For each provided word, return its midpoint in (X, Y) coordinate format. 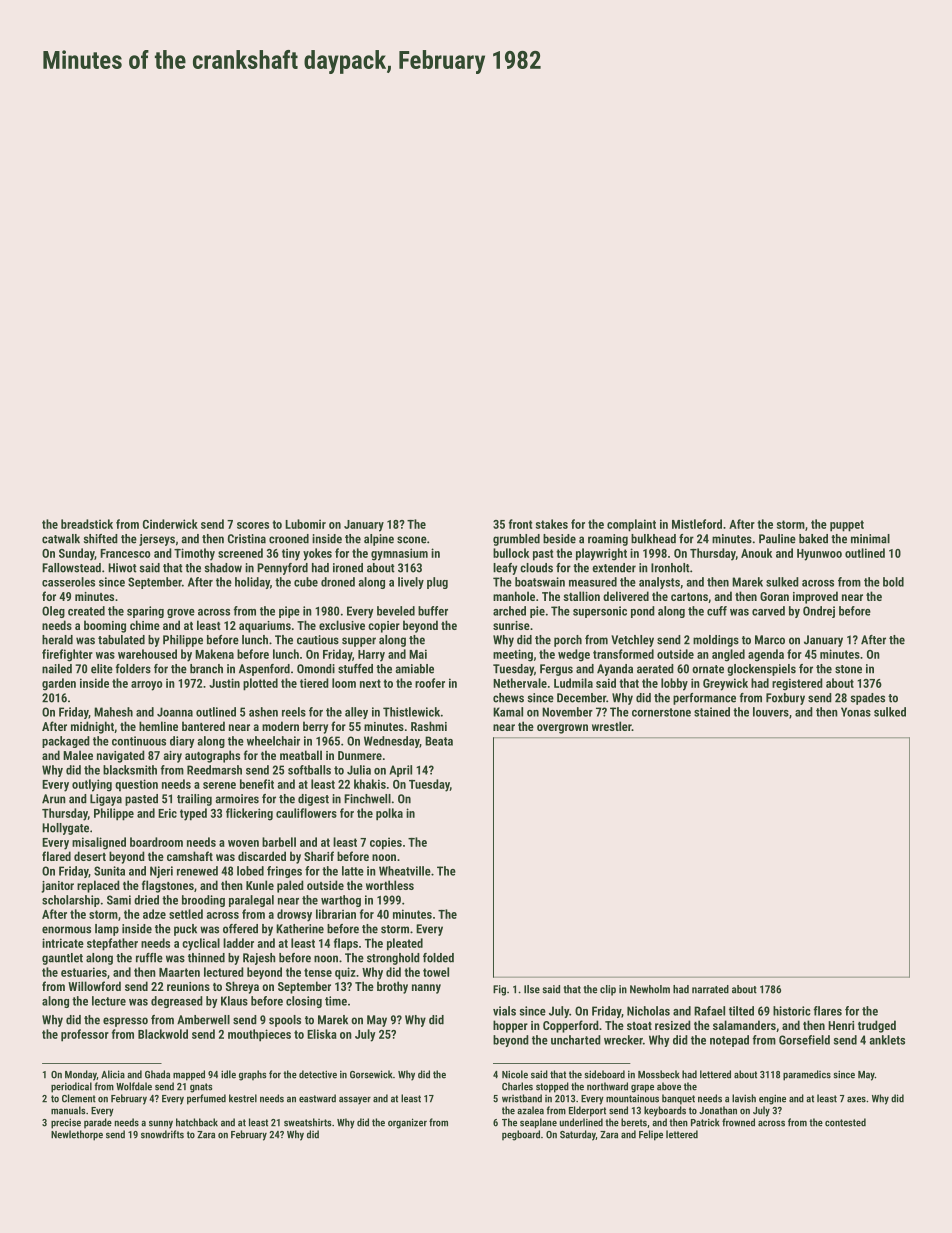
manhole (514, 596)
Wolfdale (134, 1086)
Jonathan (718, 1110)
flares (827, 1011)
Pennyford (282, 569)
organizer (407, 1123)
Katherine (300, 929)
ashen (263, 712)
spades (867, 699)
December (581, 698)
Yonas (856, 712)
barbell (279, 842)
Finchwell (367, 799)
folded (438, 958)
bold (893, 582)
